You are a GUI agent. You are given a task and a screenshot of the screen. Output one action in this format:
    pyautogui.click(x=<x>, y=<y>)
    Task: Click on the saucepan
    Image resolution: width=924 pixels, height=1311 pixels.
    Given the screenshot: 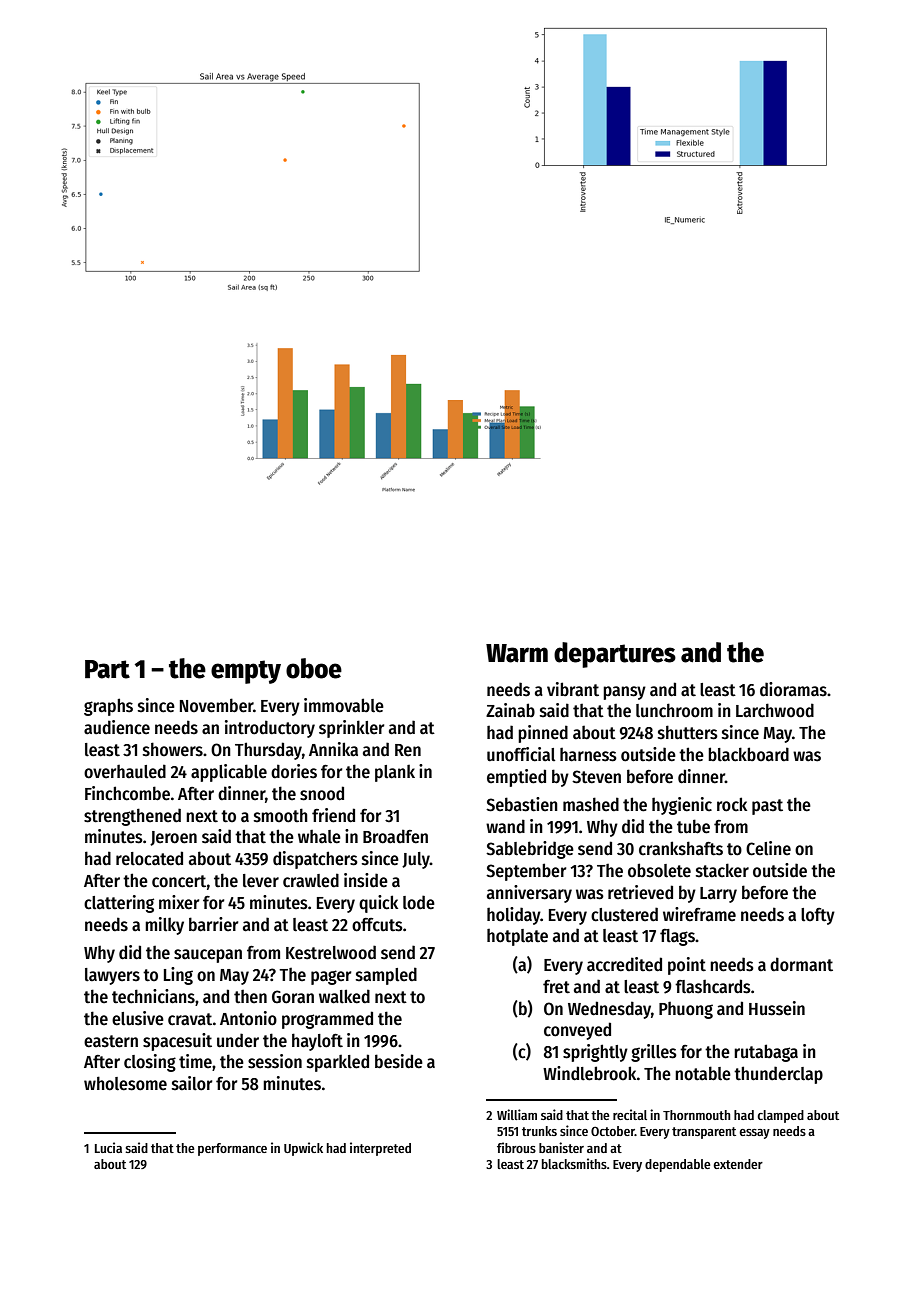 What is the action you would take?
    pyautogui.click(x=208, y=956)
